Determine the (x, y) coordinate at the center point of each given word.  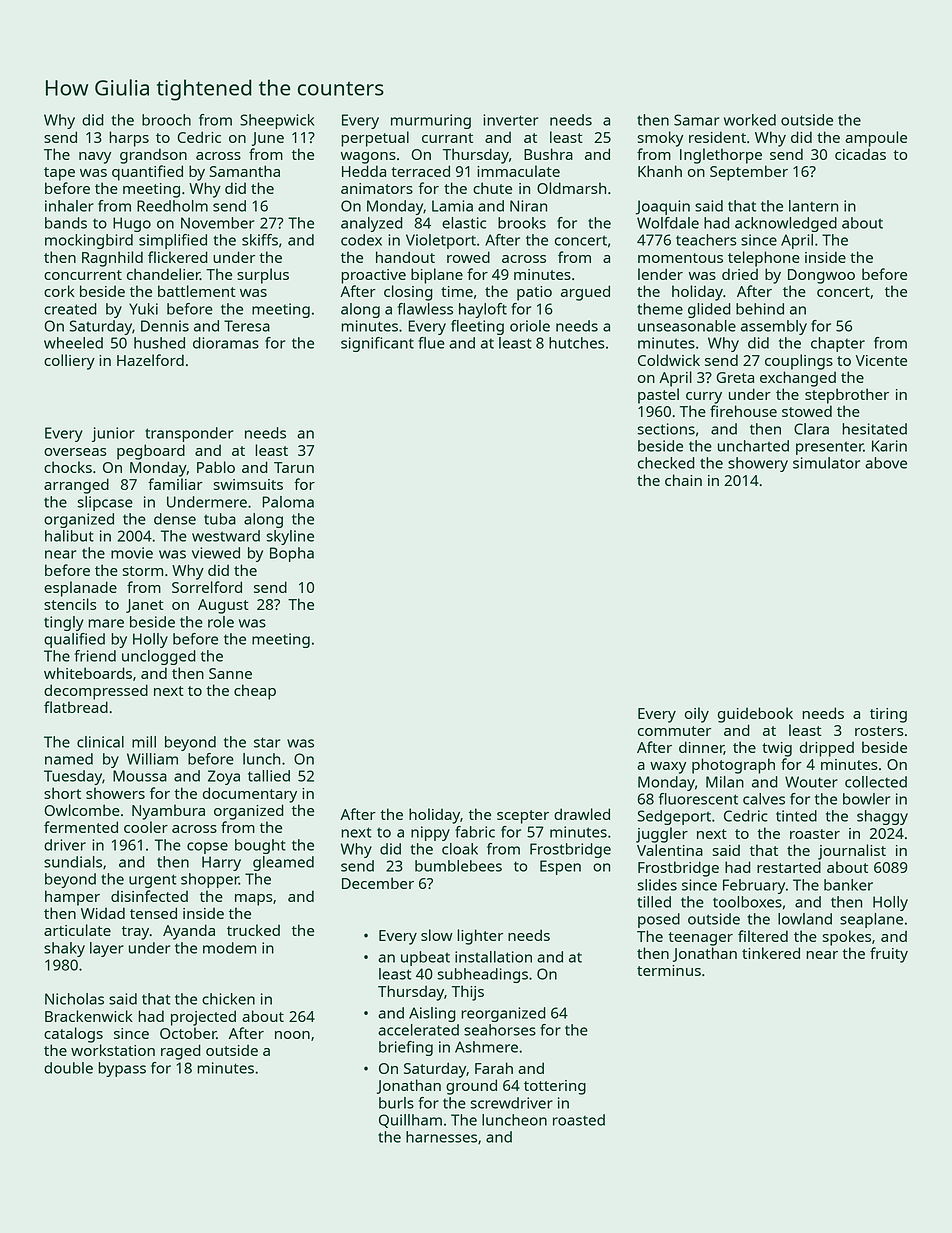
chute (492, 188)
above (886, 463)
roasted (579, 1120)
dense (175, 519)
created (70, 309)
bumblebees (458, 866)
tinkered (771, 953)
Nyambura (168, 812)
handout (405, 257)
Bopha (292, 554)
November (217, 223)
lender (660, 274)
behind (760, 309)
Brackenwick (89, 1016)
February (754, 886)
